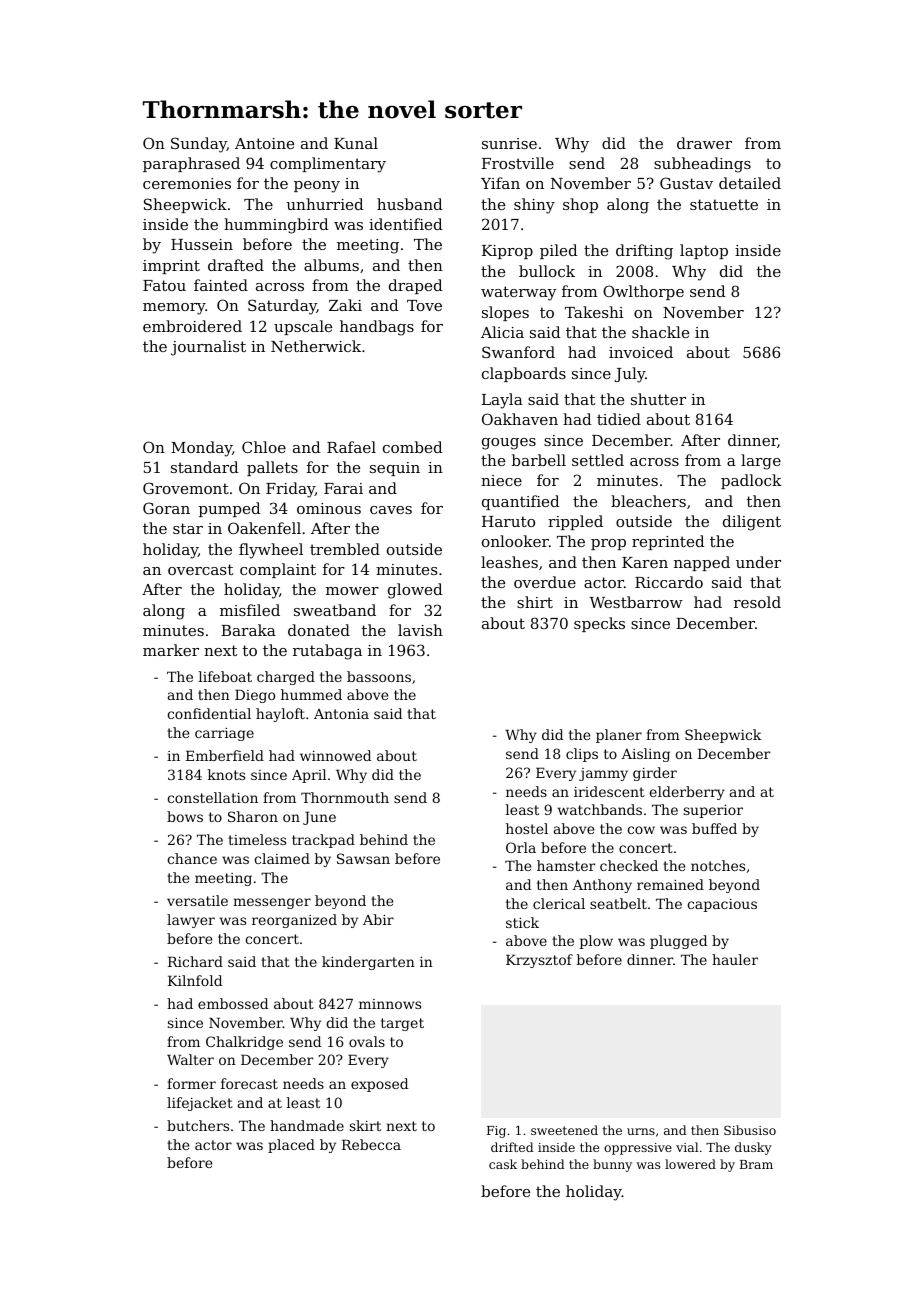 This screenshot has height=1314, width=924. Describe the element at coordinates (225, 755) in the screenshot. I see `Emberfield` at that location.
